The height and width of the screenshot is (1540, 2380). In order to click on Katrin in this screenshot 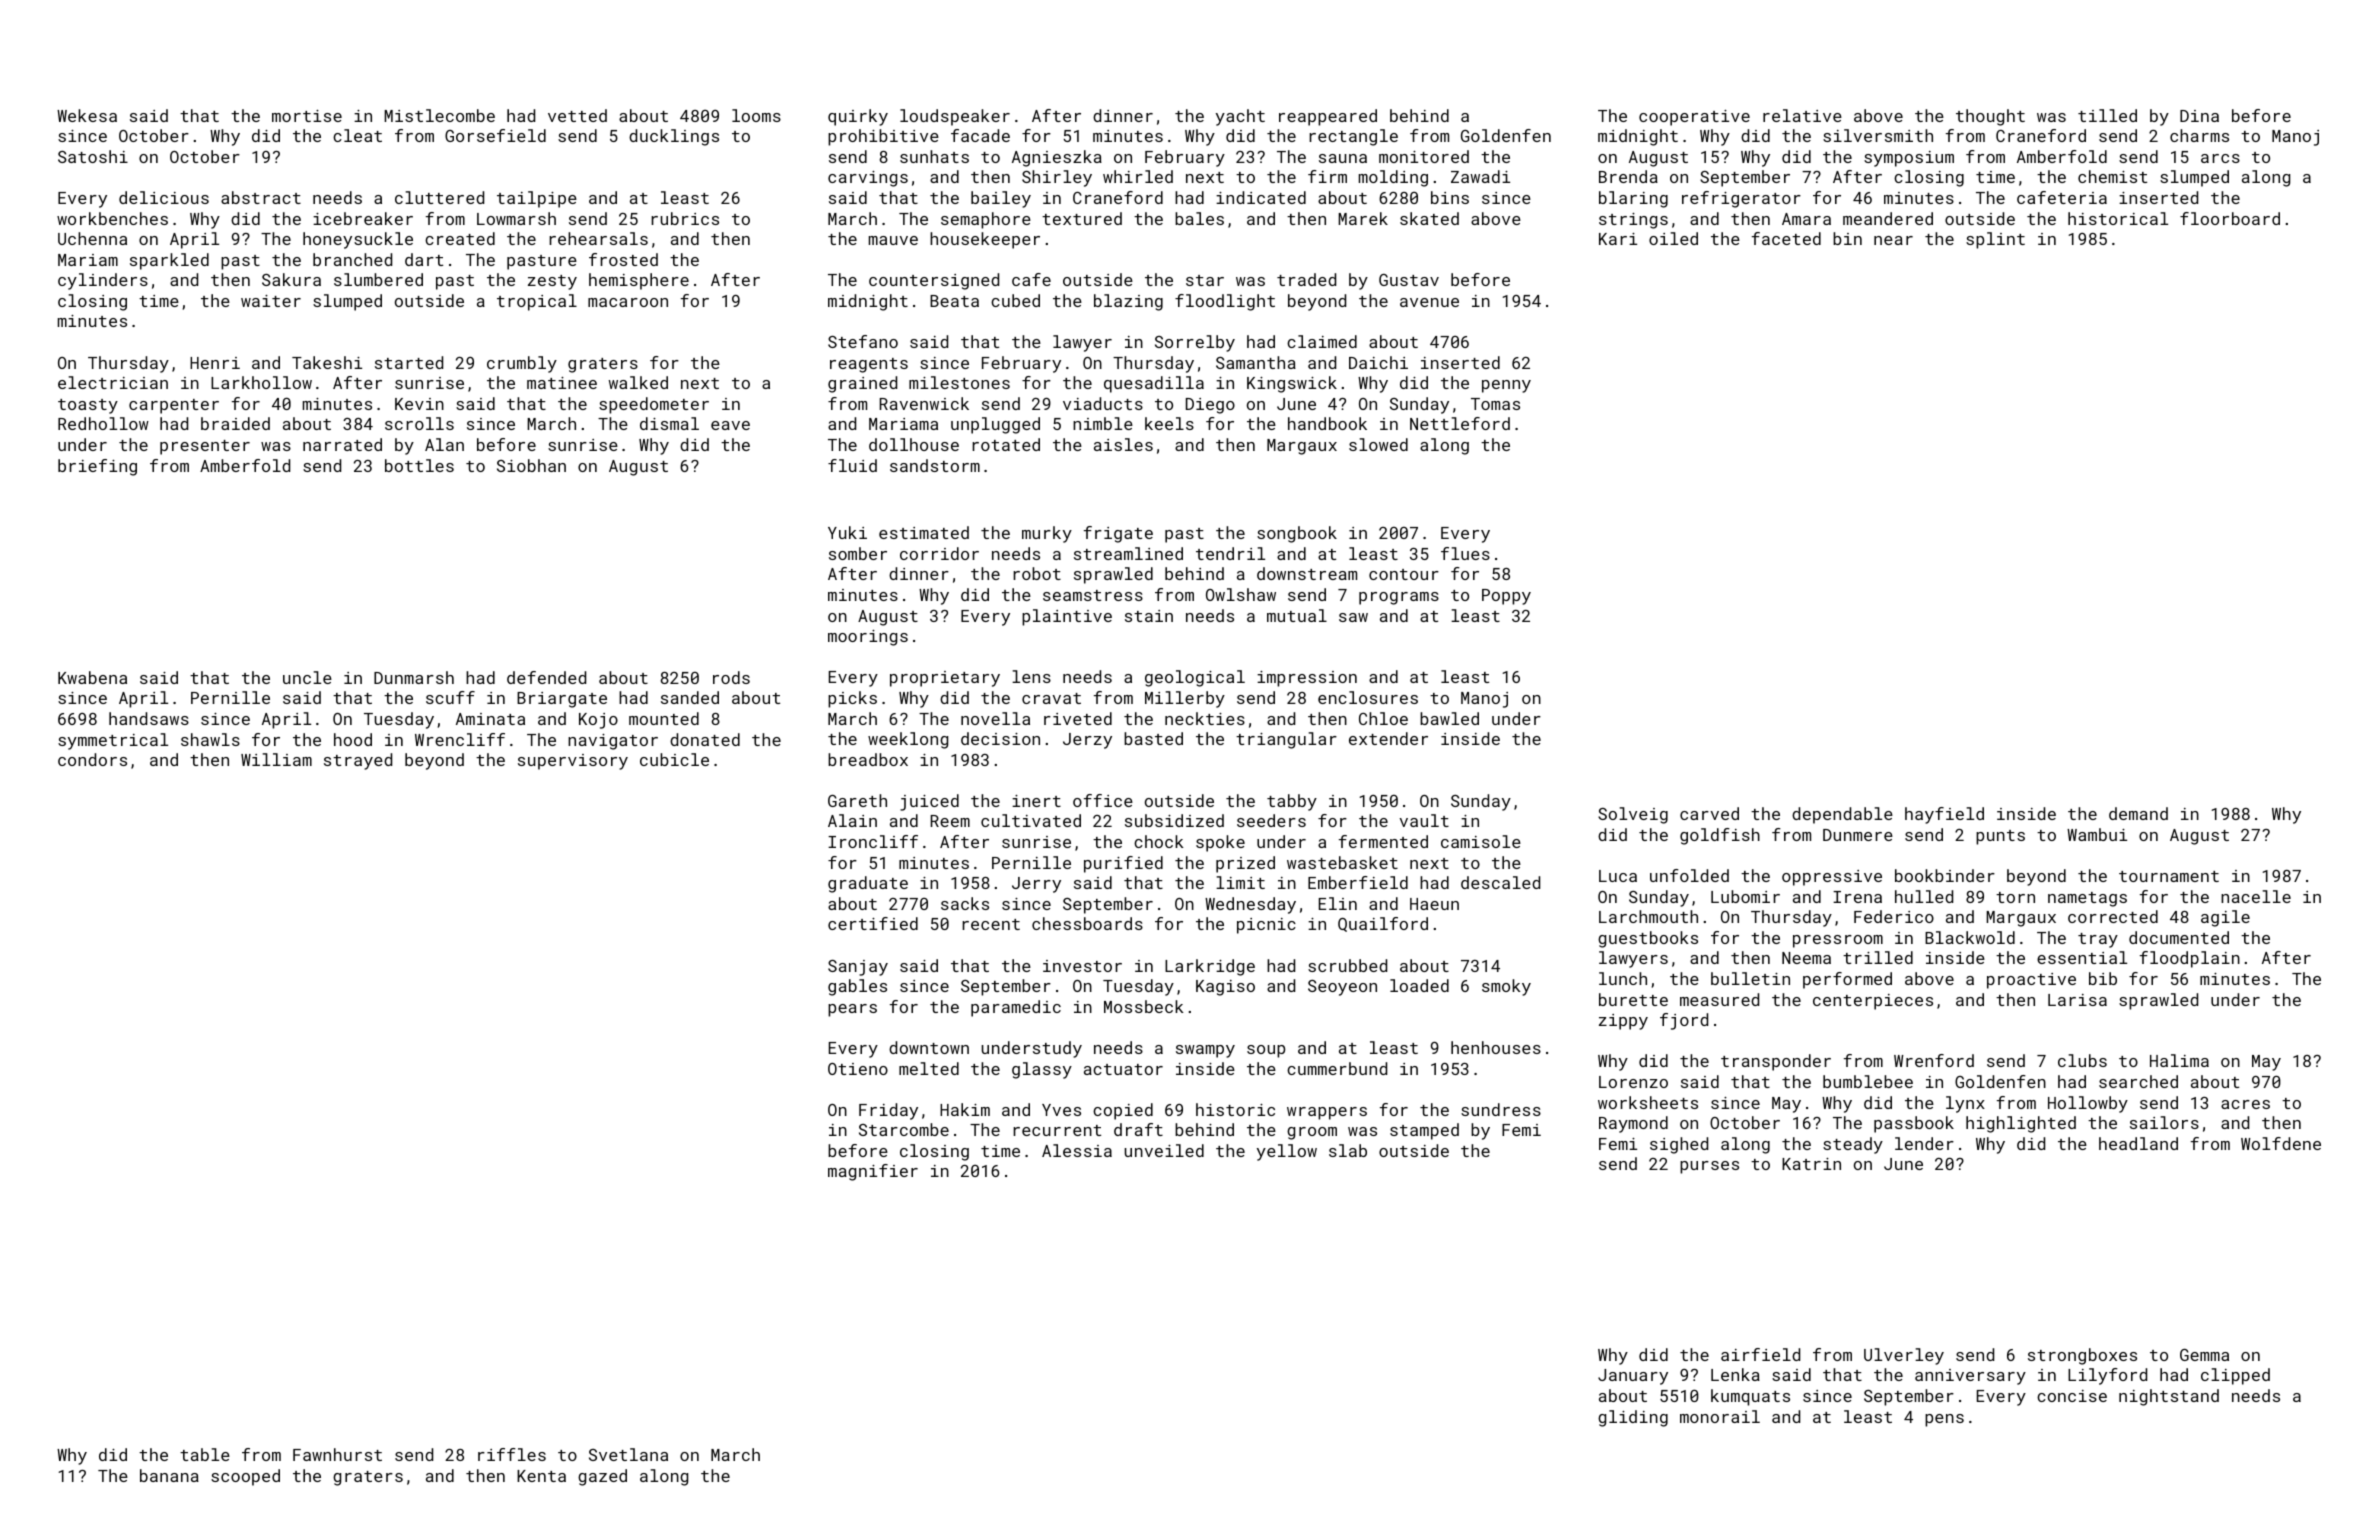, I will do `click(1811, 1164)`.
